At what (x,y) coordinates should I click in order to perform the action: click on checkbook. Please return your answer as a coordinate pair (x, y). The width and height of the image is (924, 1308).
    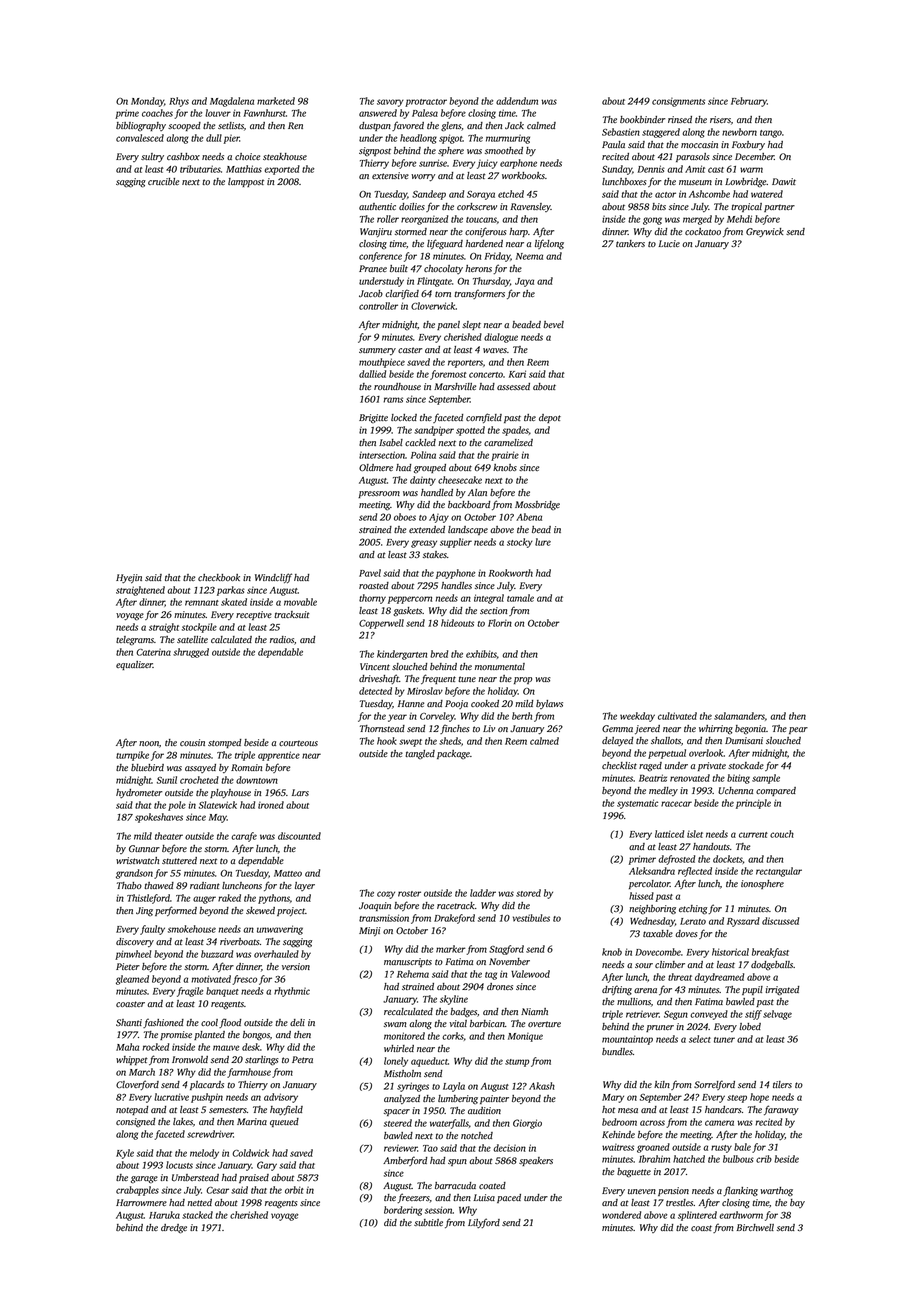
    Looking at the image, I should click on (219, 577).
